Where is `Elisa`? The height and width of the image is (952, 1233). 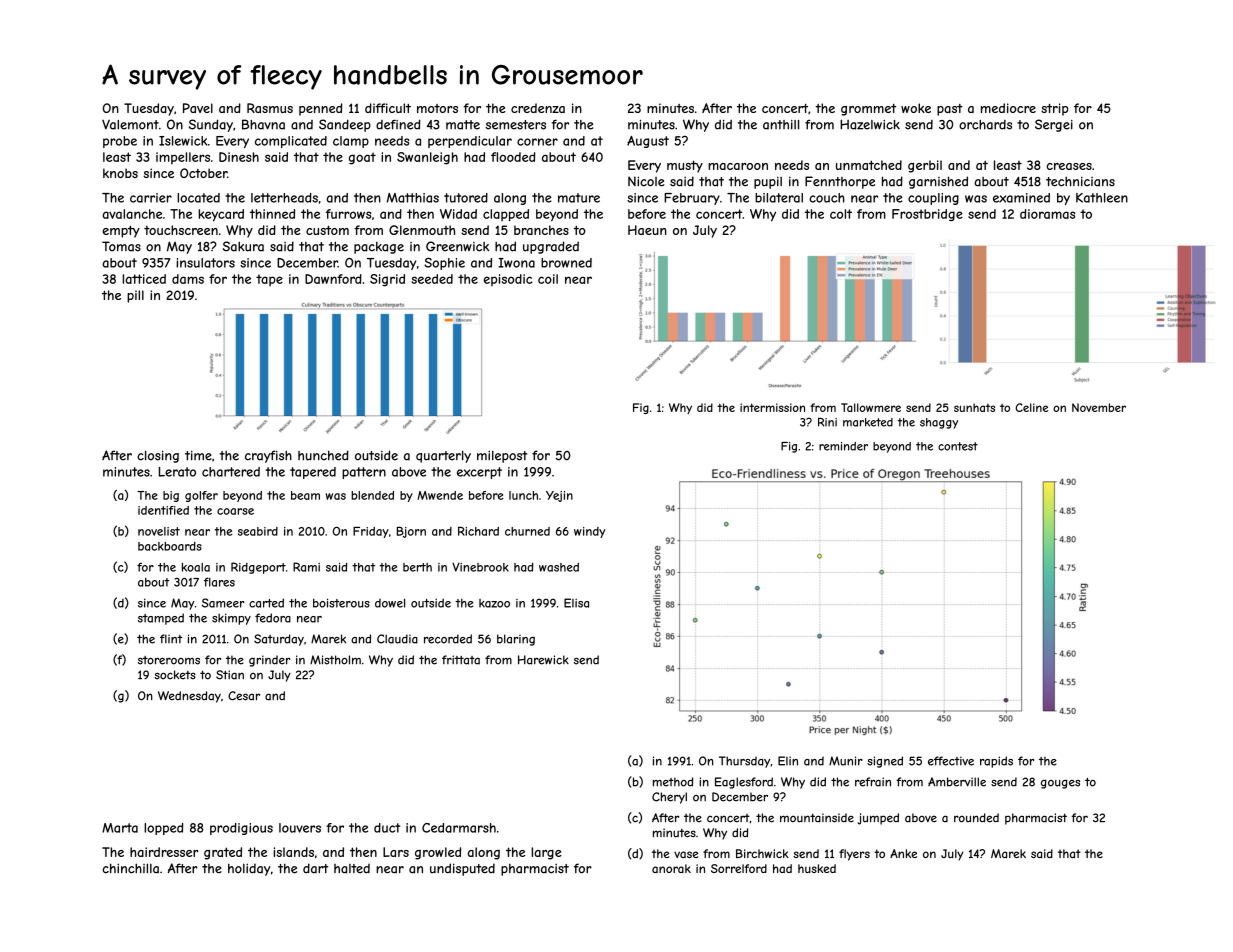 Elisa is located at coordinates (576, 603).
